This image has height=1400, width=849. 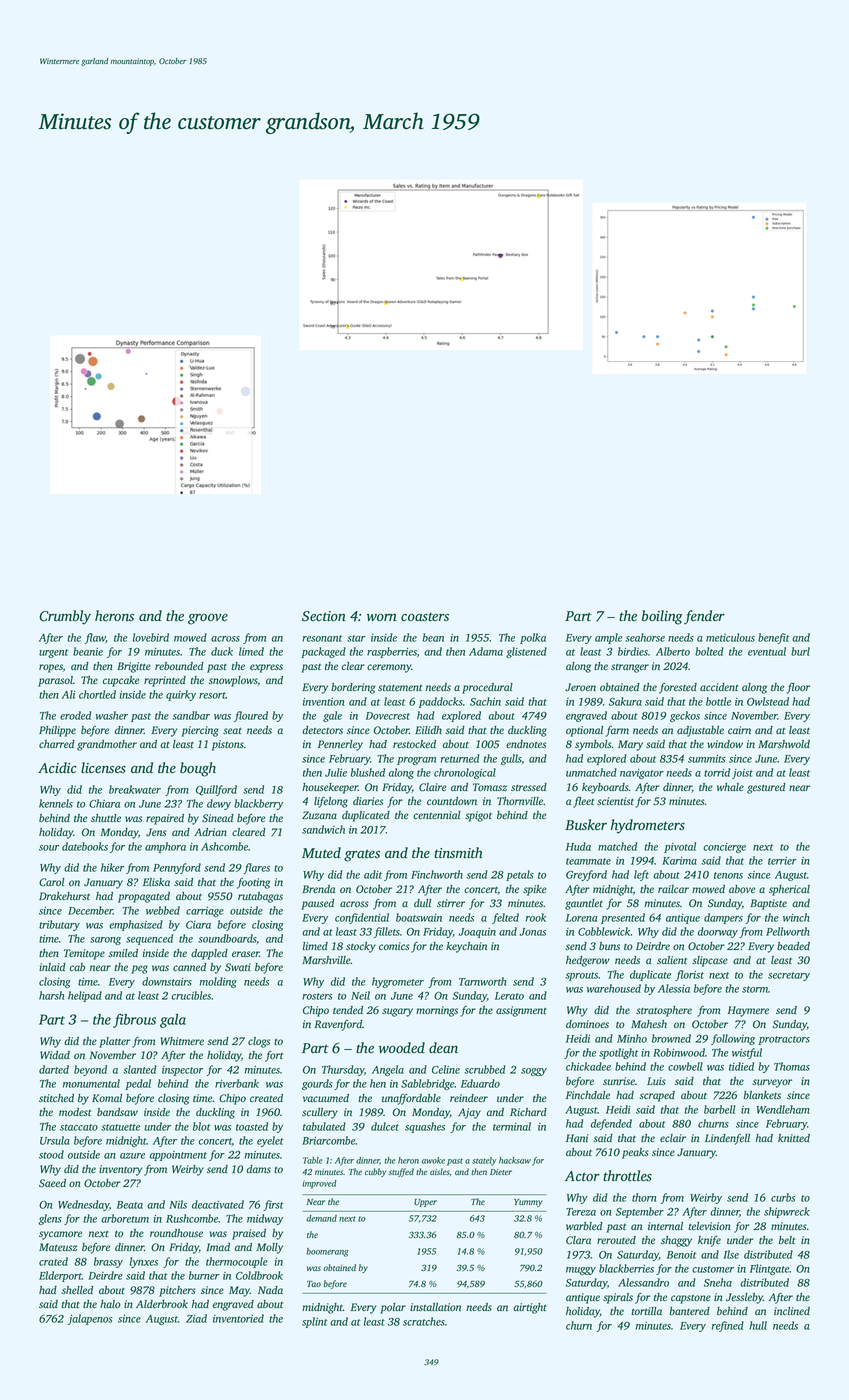 I want to click on helipad, so click(x=85, y=996).
